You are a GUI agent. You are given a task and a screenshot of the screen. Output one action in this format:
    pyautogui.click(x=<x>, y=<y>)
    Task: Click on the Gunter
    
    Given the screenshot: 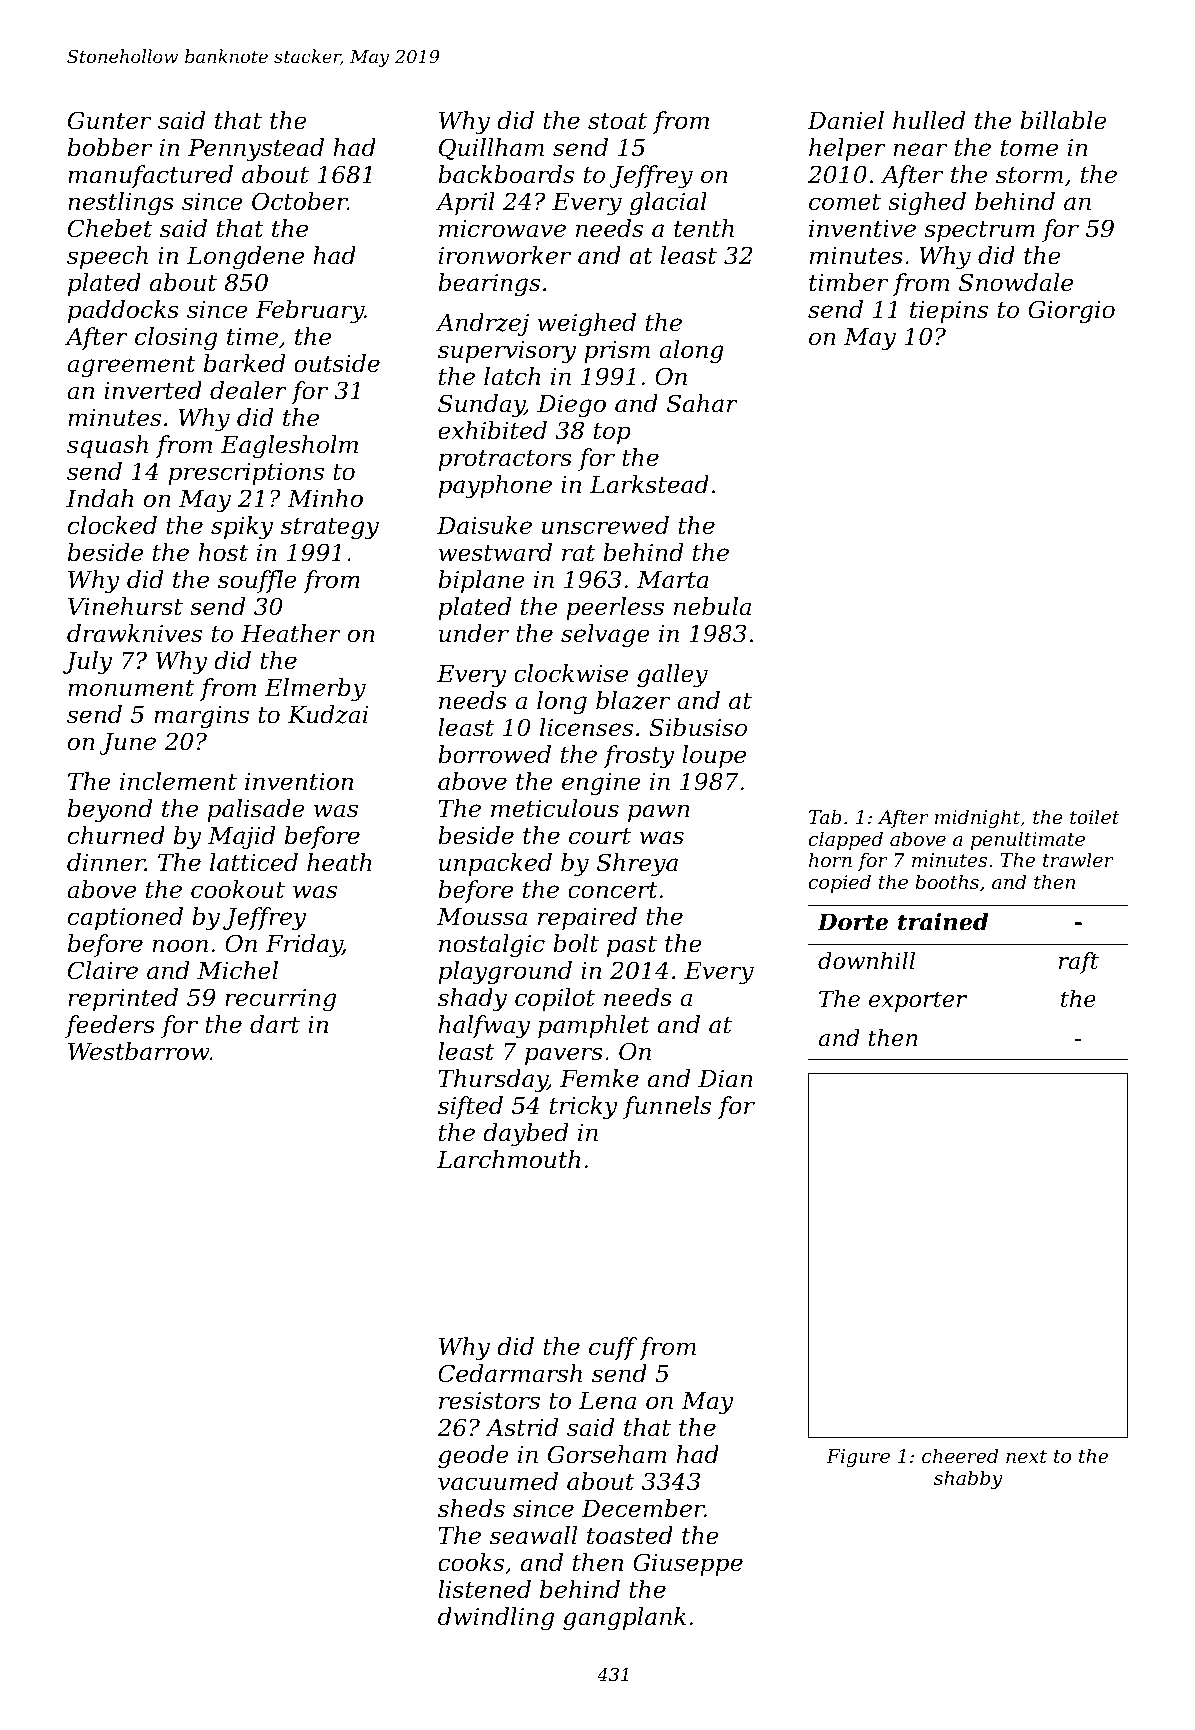 What is the action you would take?
    pyautogui.click(x=109, y=120)
